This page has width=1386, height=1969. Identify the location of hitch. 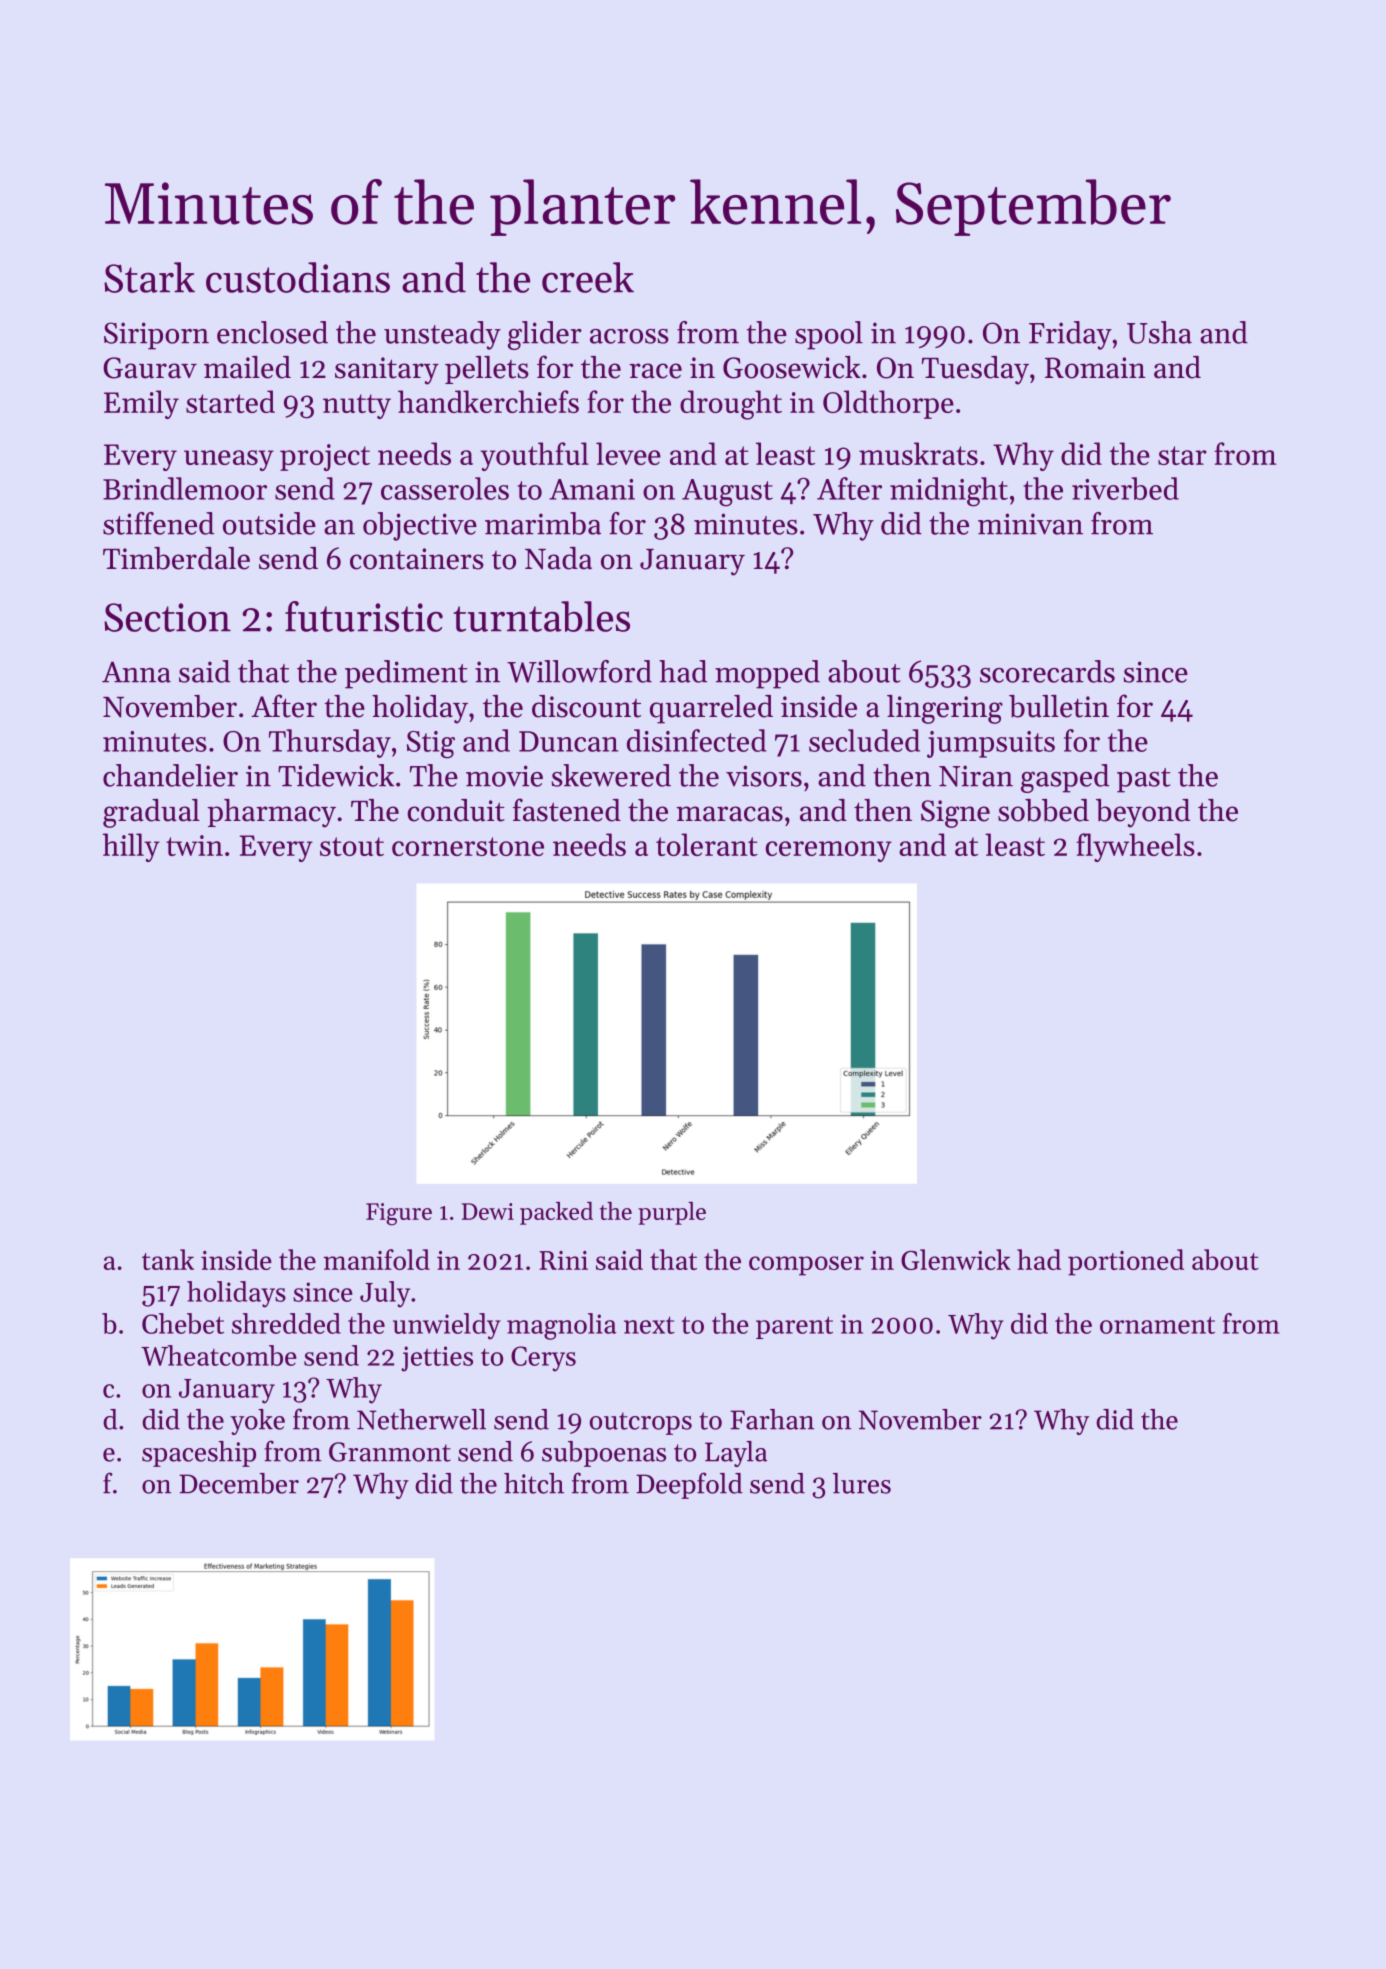
(534, 1483).
